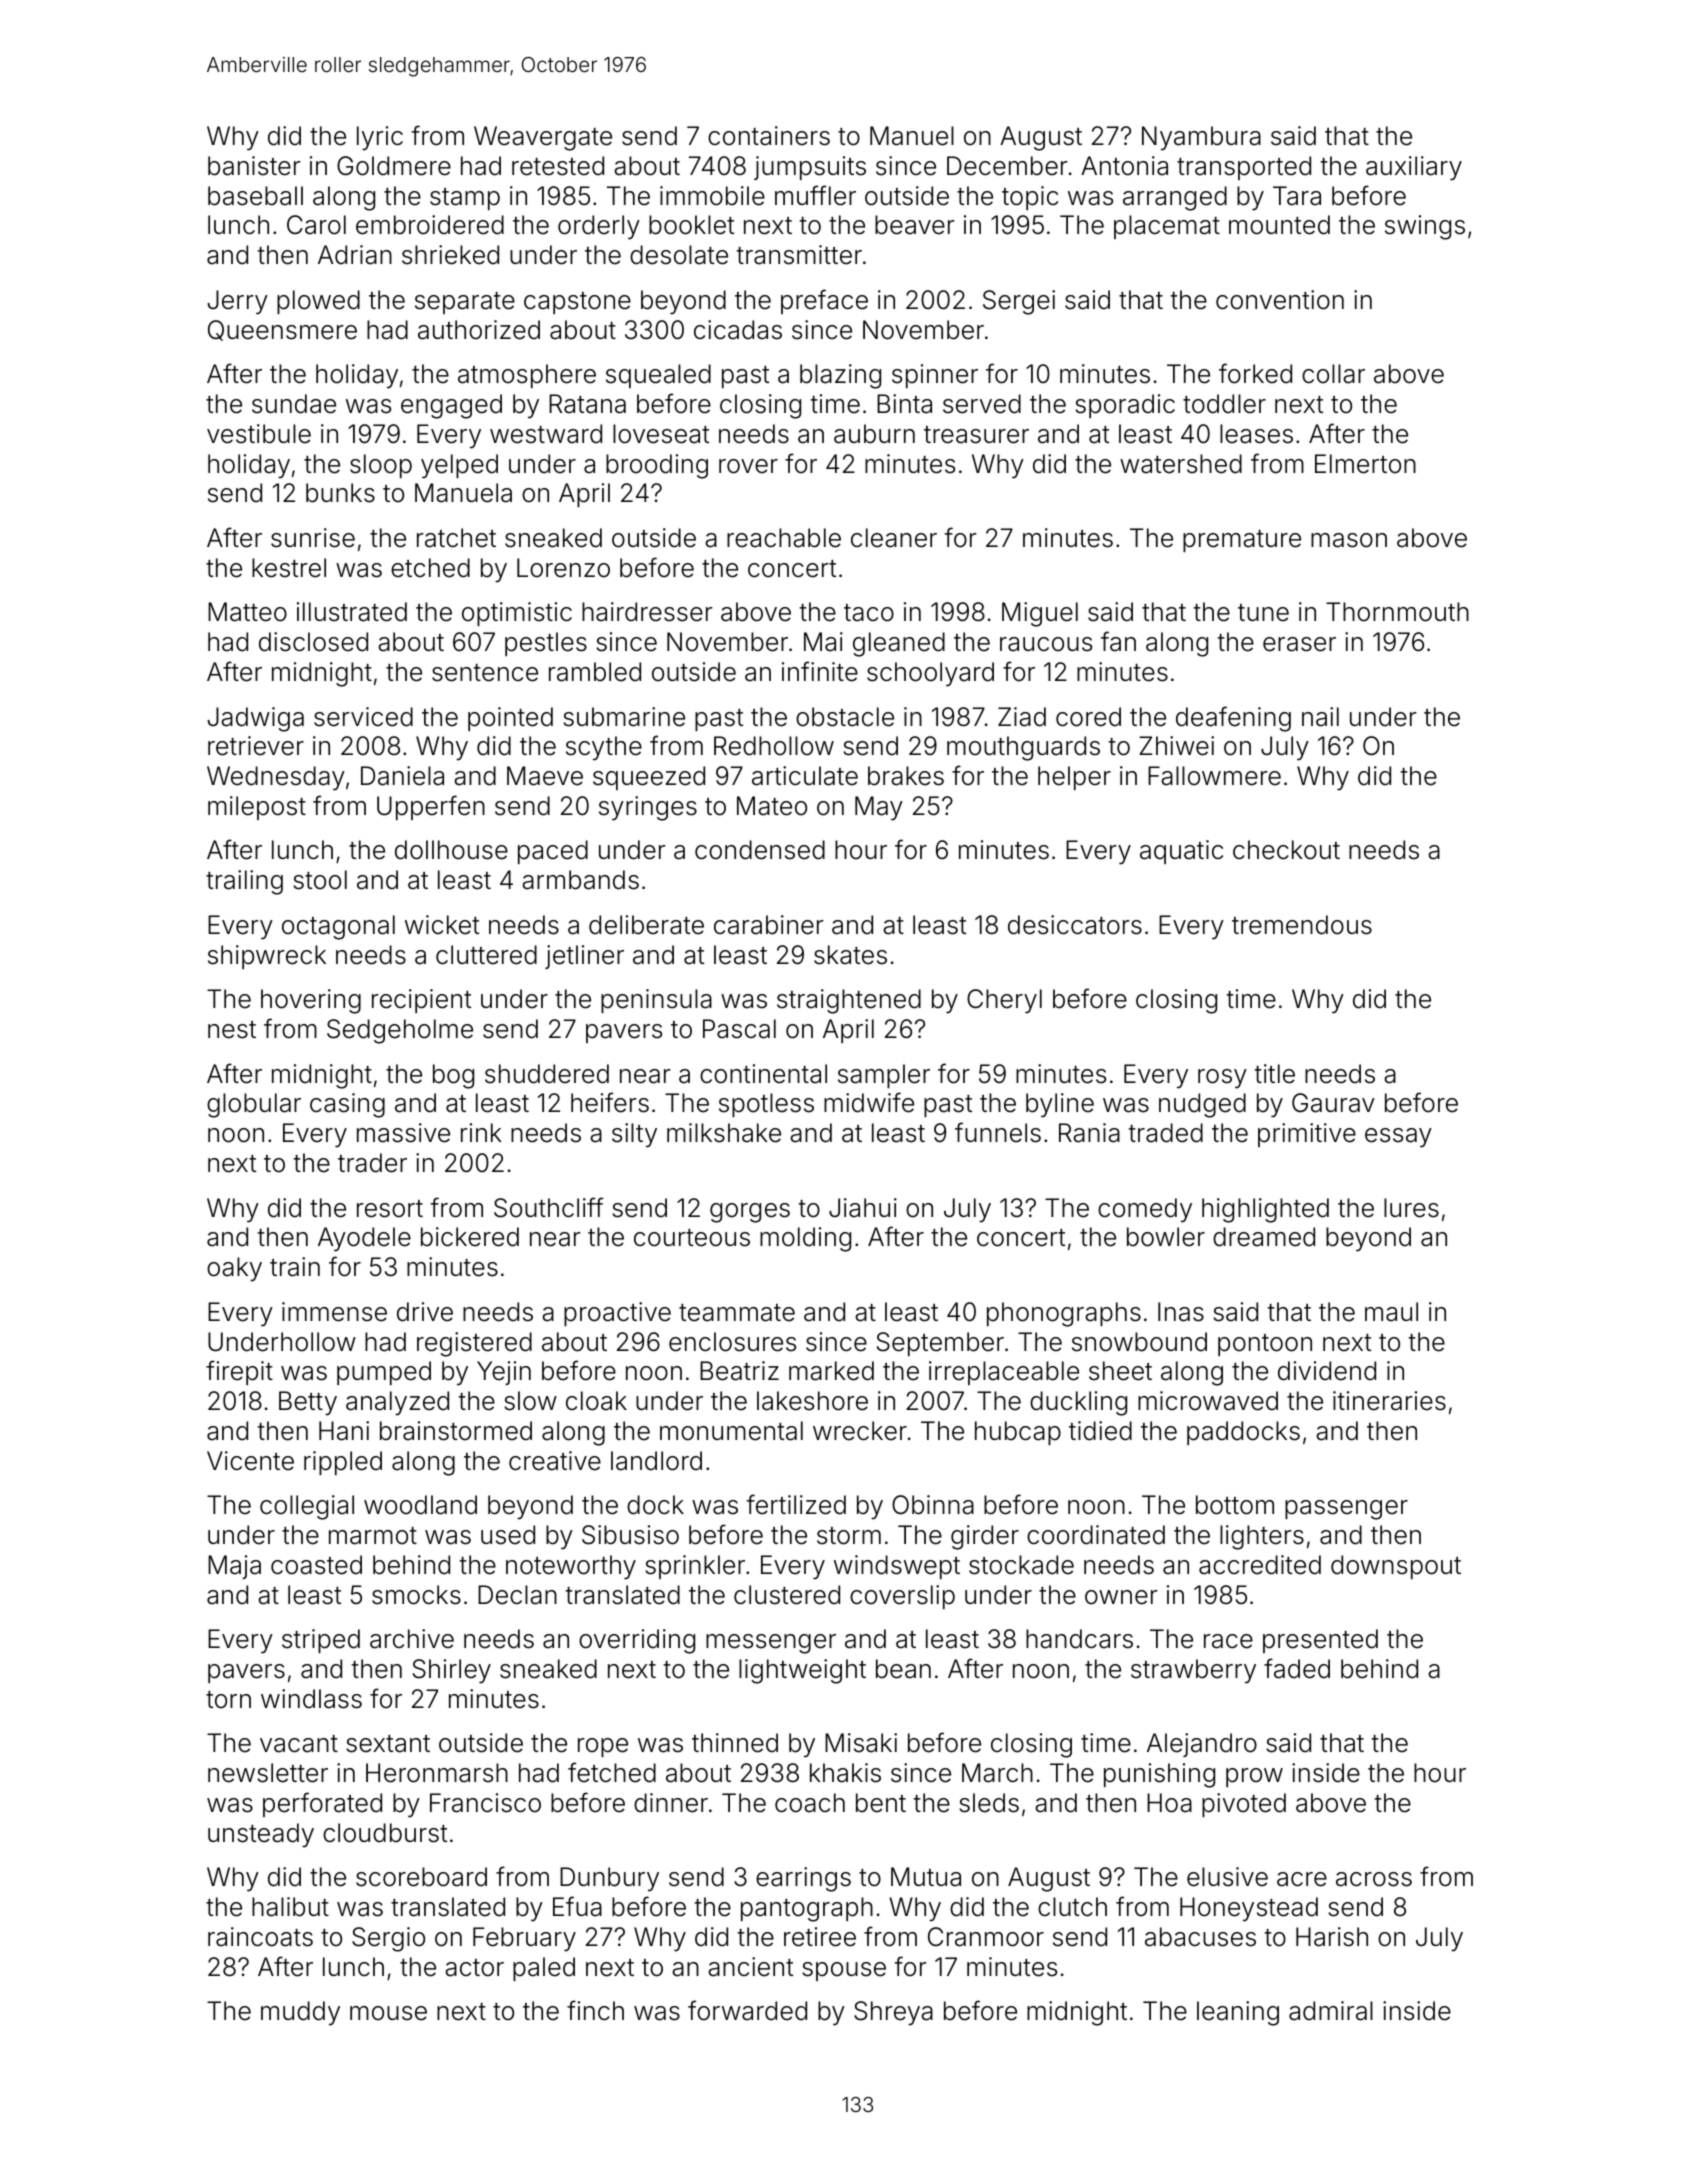 The height and width of the screenshot is (2178, 1683). I want to click on Queensmere, so click(282, 330).
